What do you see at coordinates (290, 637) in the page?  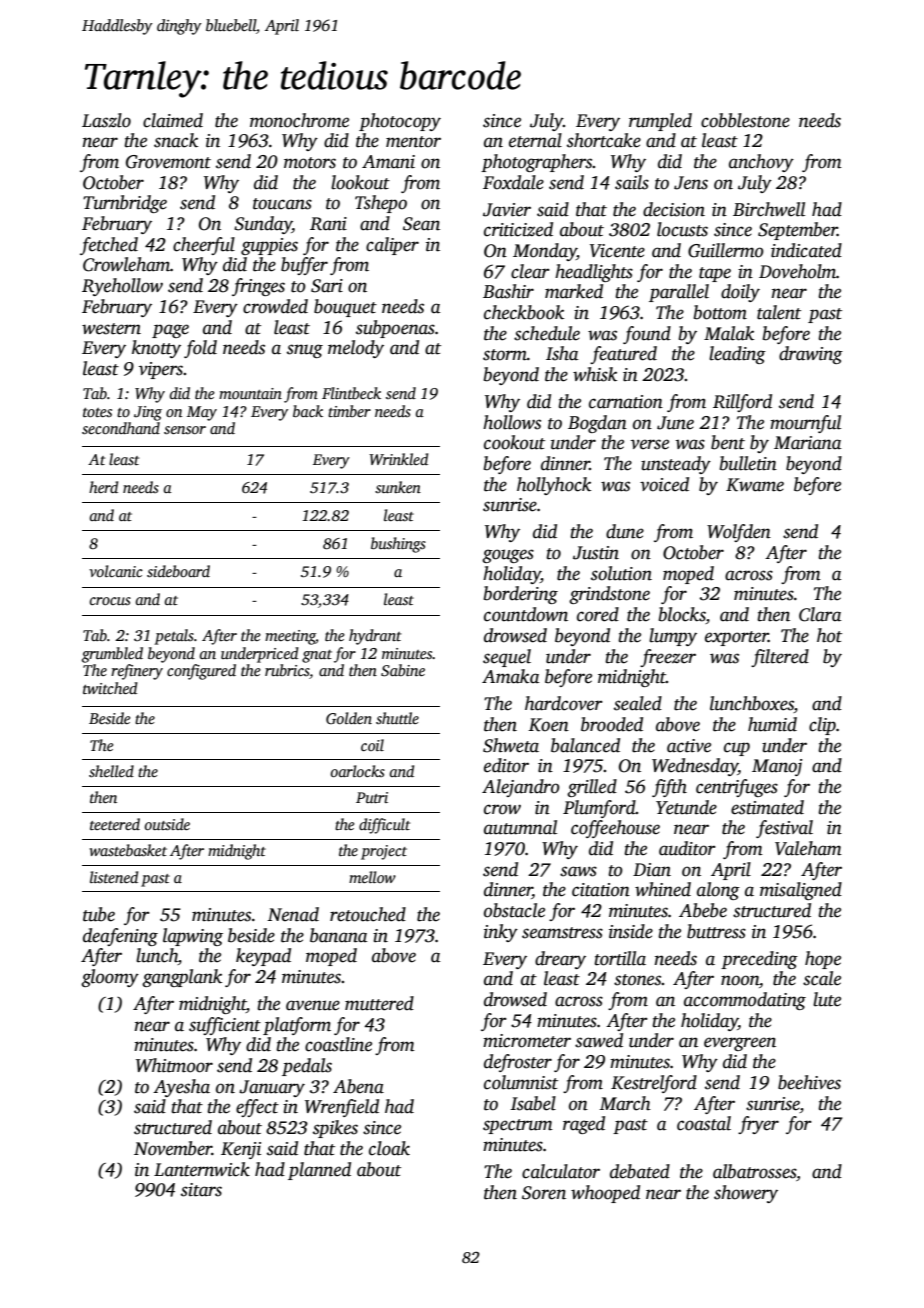 I see `meeting` at bounding box center [290, 637].
